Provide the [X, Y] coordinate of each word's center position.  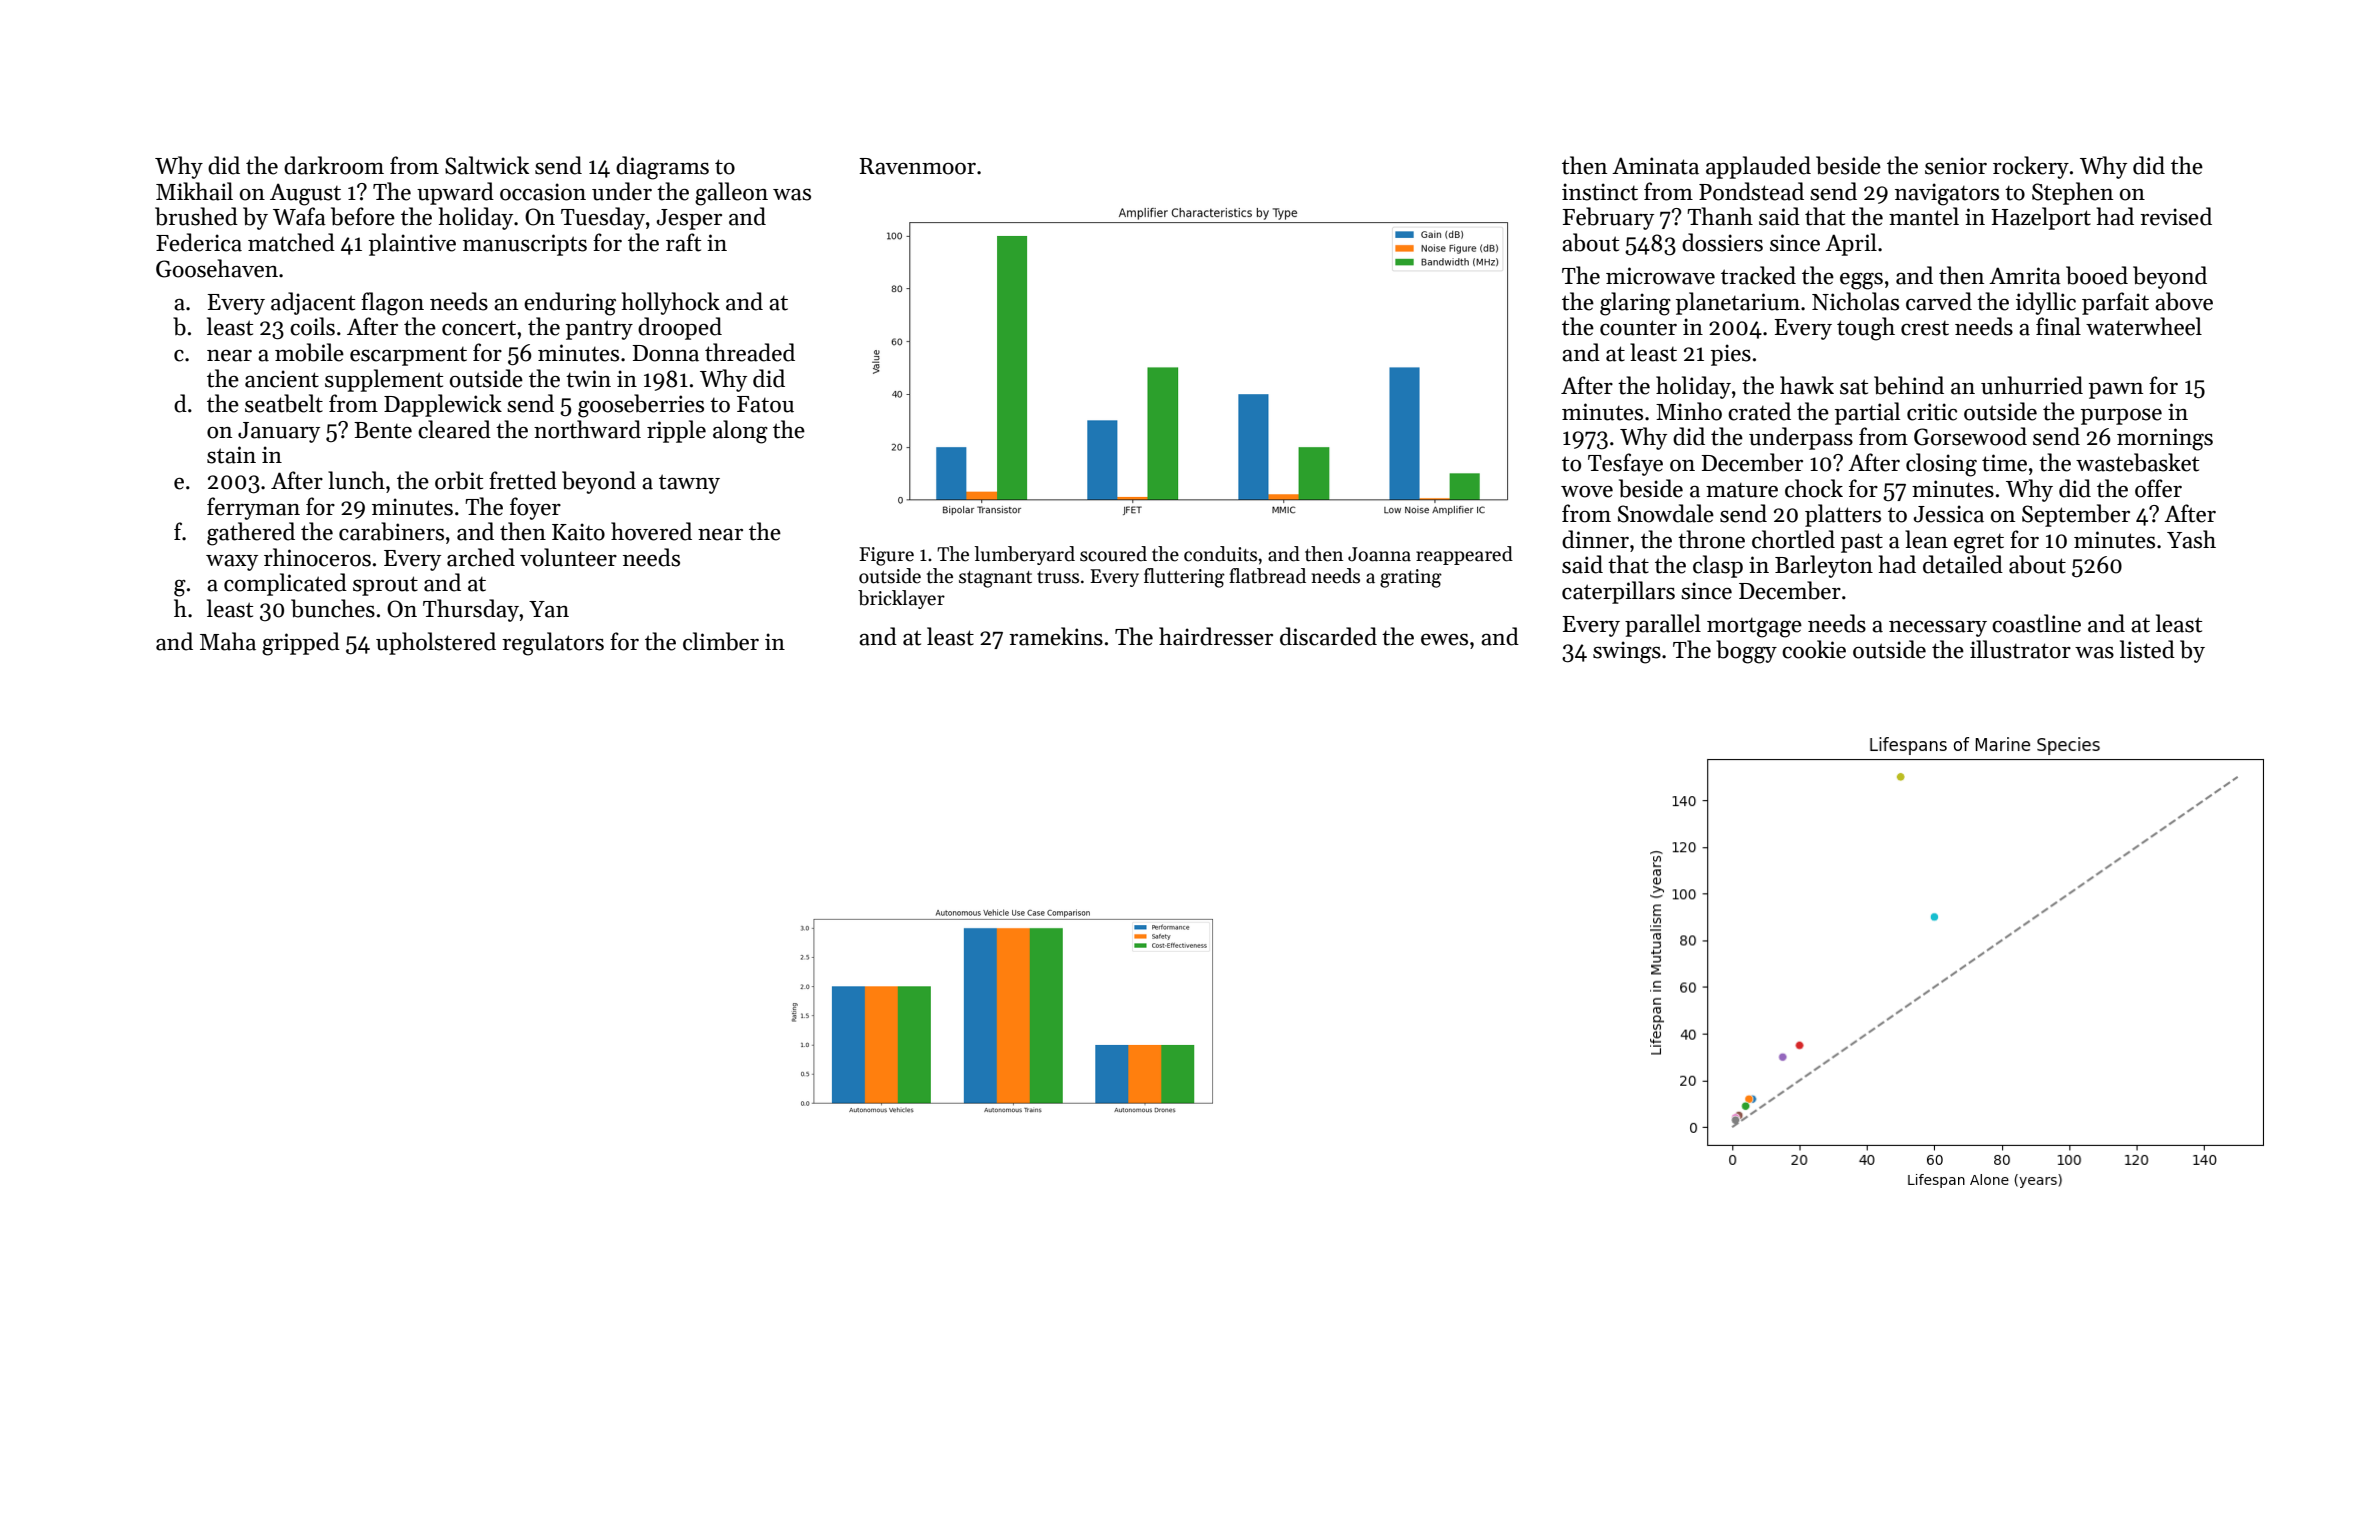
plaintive [412, 244]
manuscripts [525, 245]
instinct [1600, 192]
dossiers [1722, 242]
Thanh [1720, 216]
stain [231, 455]
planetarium [1738, 303]
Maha [228, 641]
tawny [689, 484]
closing [1941, 465]
